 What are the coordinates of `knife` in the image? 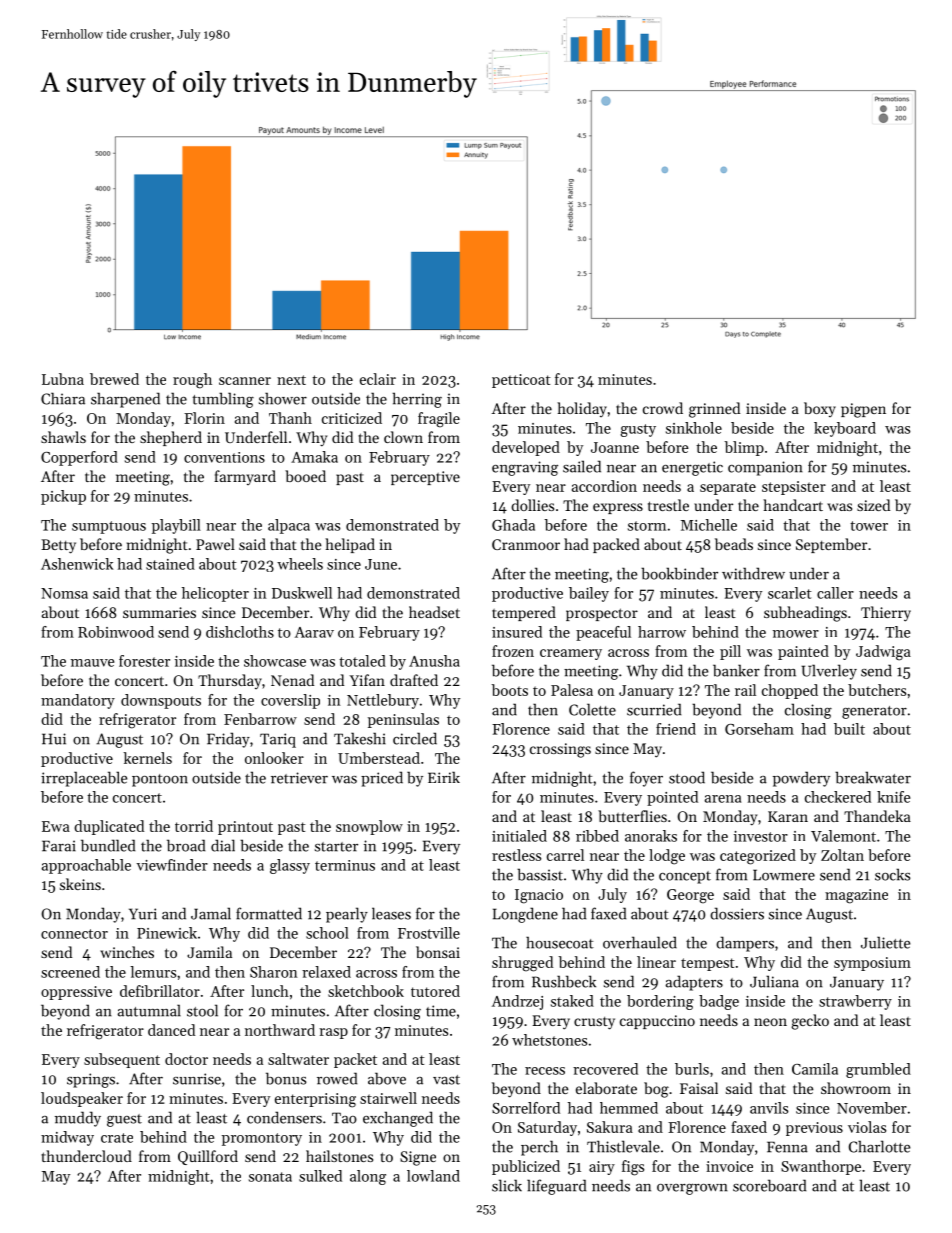 It's located at (893, 797).
